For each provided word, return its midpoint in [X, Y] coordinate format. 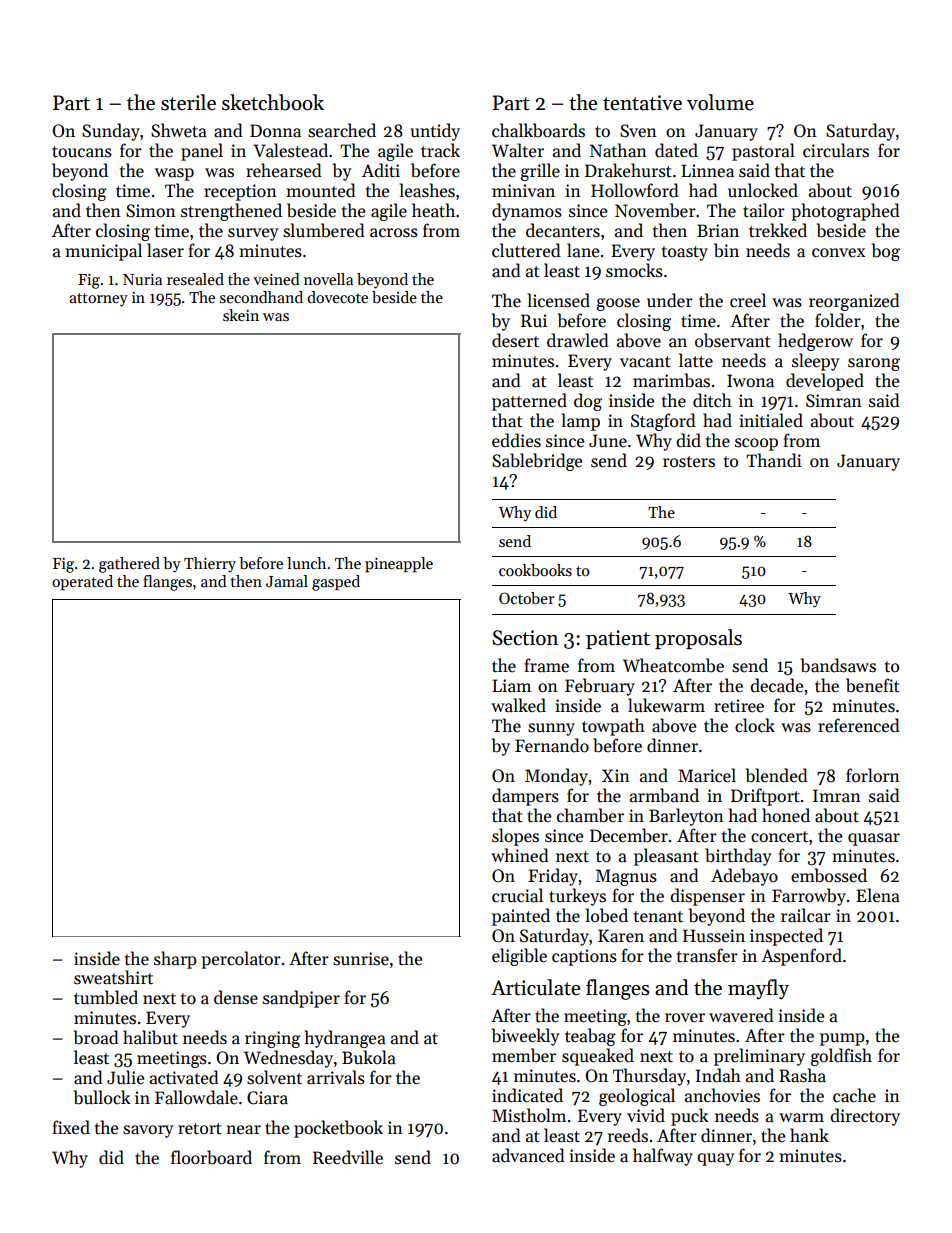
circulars [836, 150]
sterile [188, 102]
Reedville [348, 1157]
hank [809, 1135]
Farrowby [809, 897]
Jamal [287, 581]
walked [518, 705]
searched [342, 130]
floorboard [211, 1157]
